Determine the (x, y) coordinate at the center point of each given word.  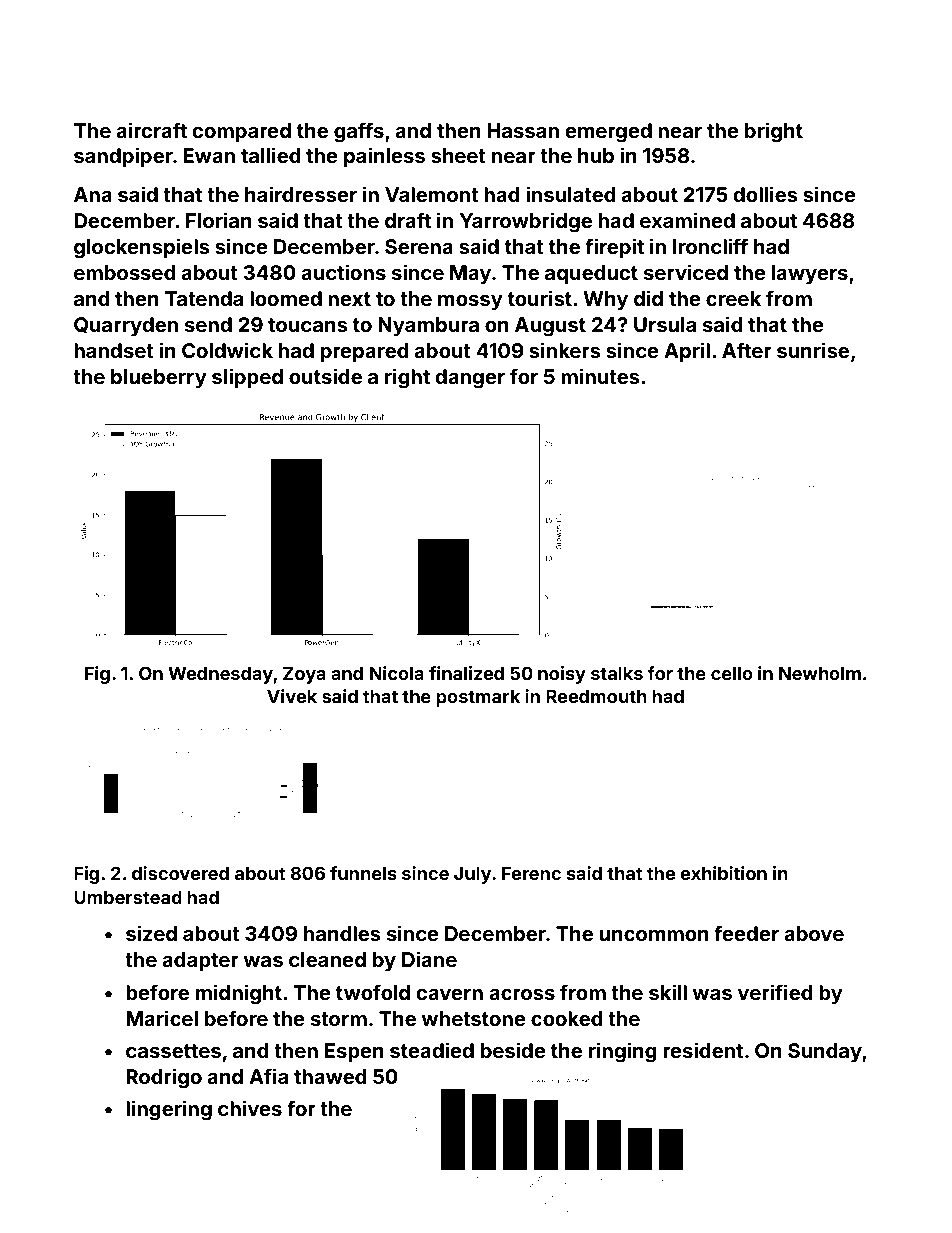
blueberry (159, 378)
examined (687, 220)
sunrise (813, 350)
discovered (180, 873)
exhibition (723, 873)
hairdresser (301, 194)
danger (470, 379)
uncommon (654, 935)
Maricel (162, 1018)
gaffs (359, 132)
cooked (566, 1018)
